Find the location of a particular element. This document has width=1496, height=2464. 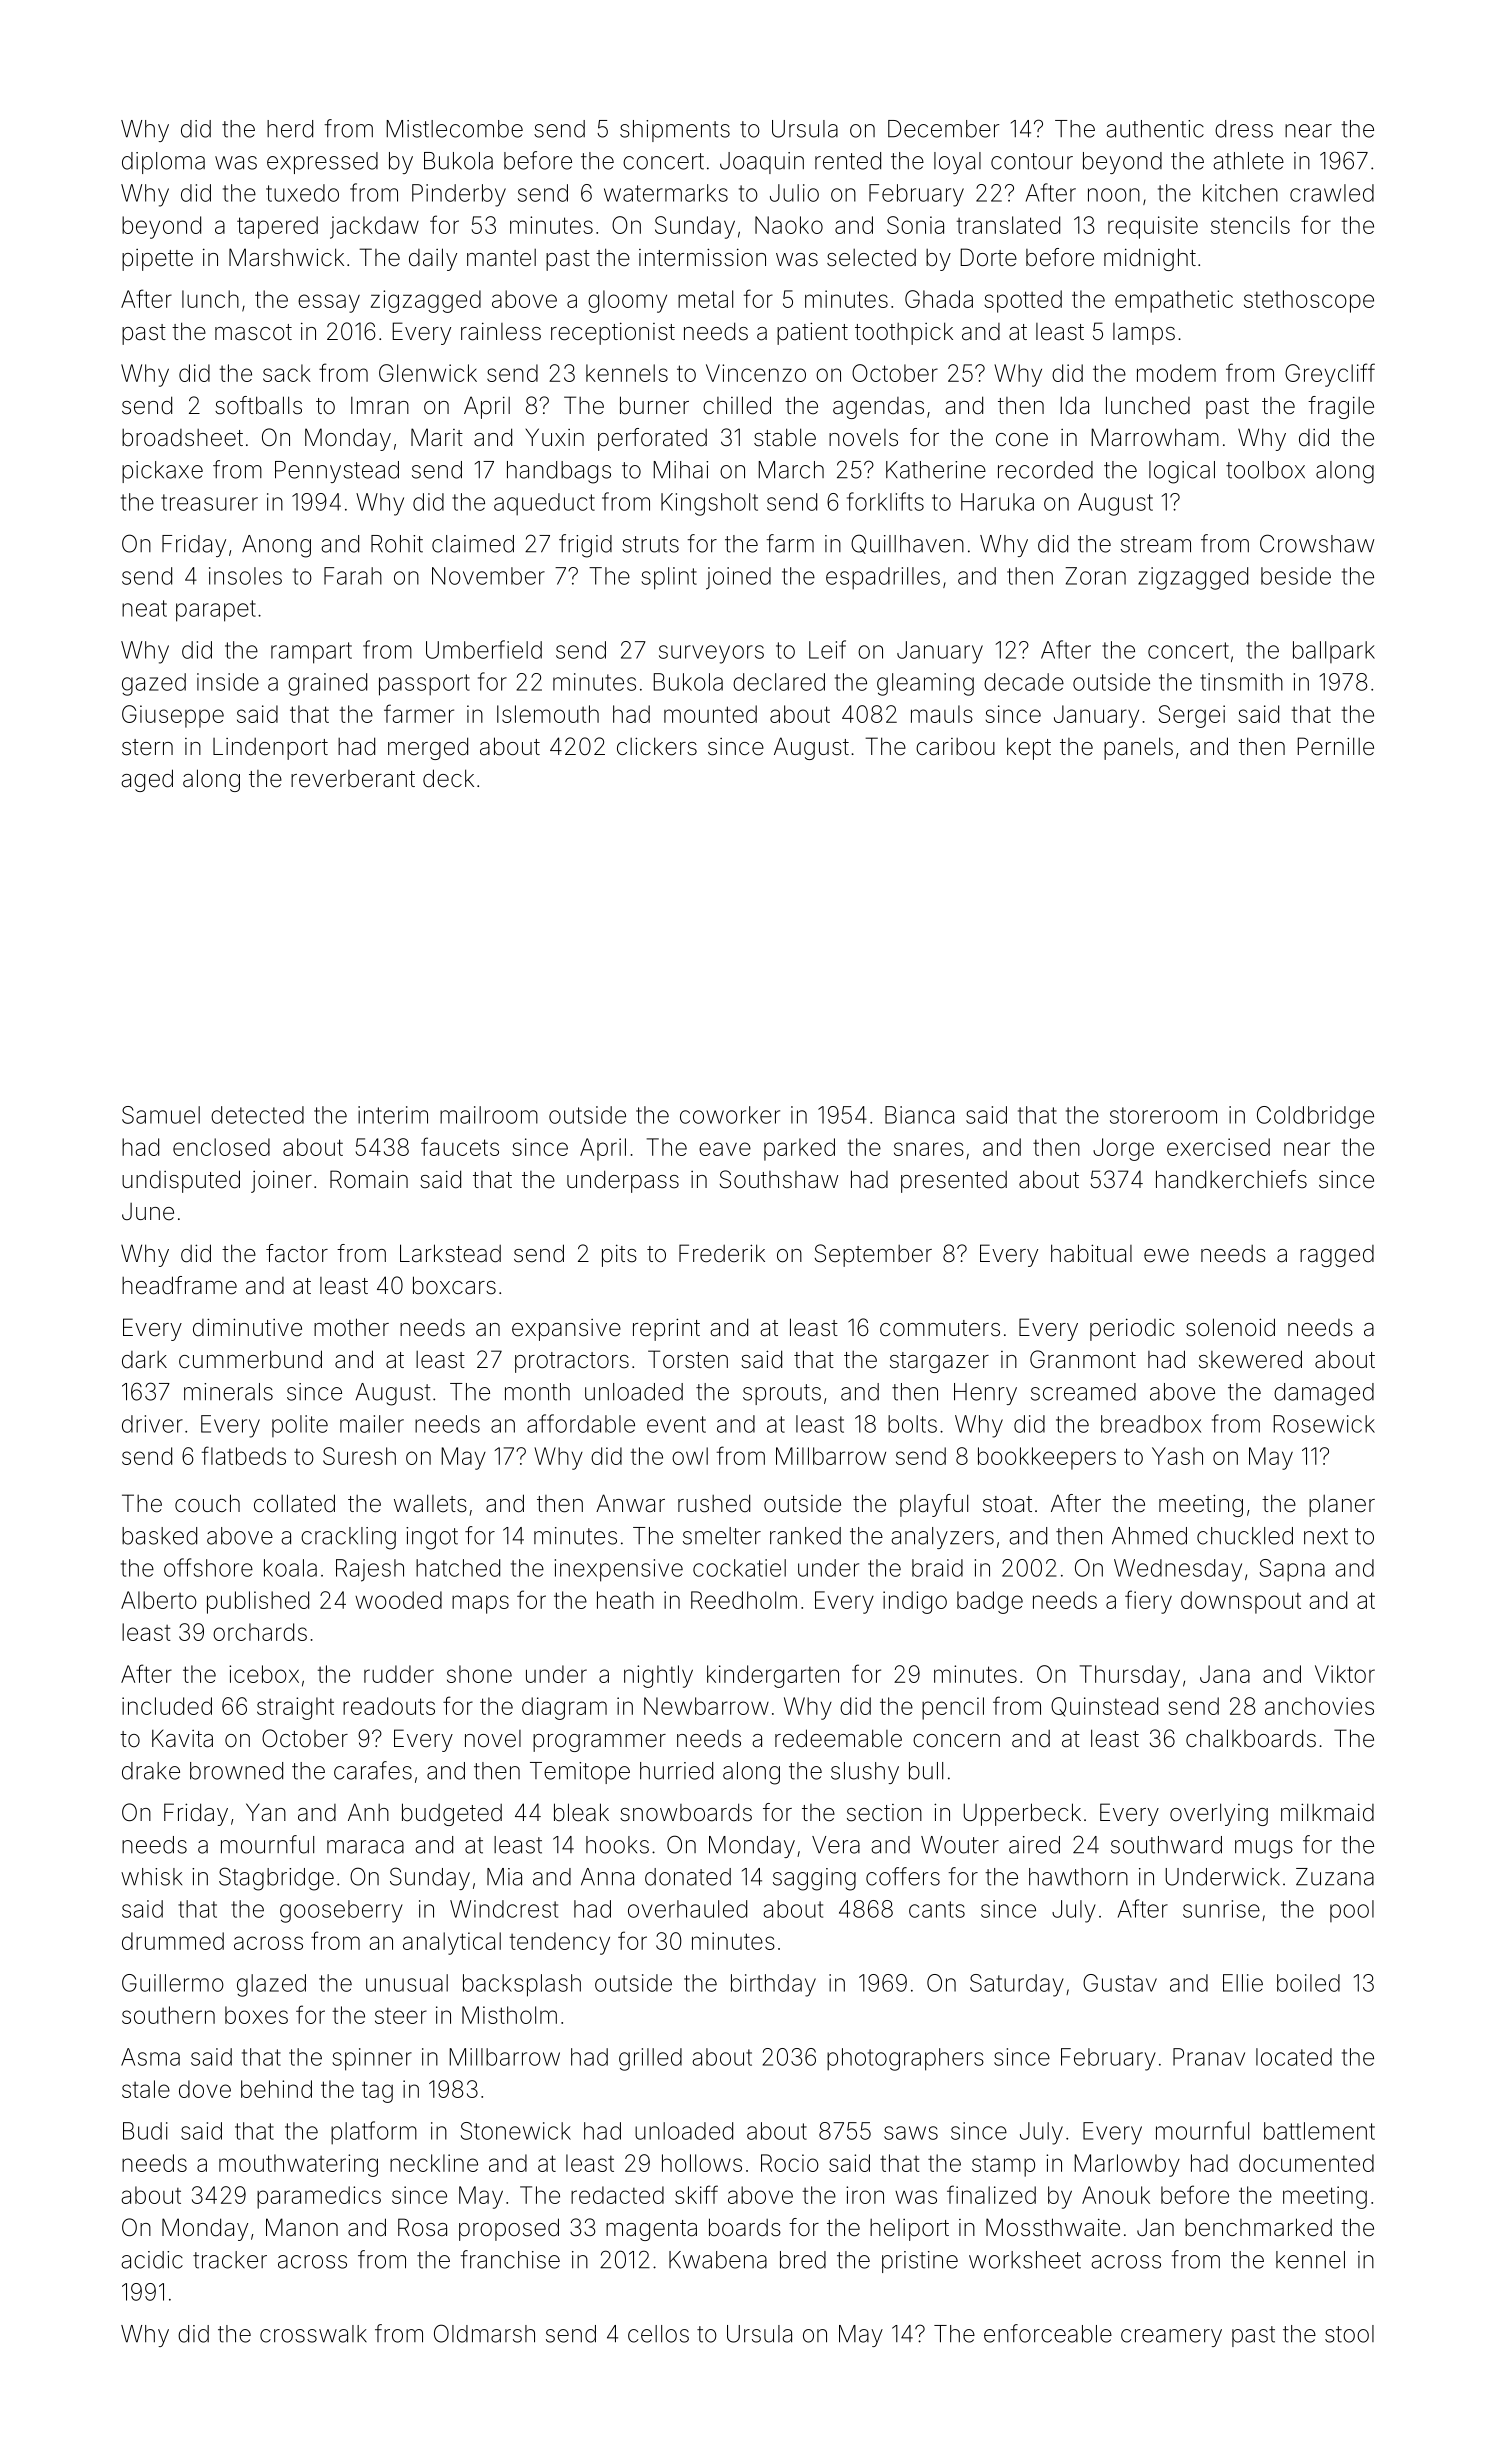

interim is located at coordinates (393, 1115).
